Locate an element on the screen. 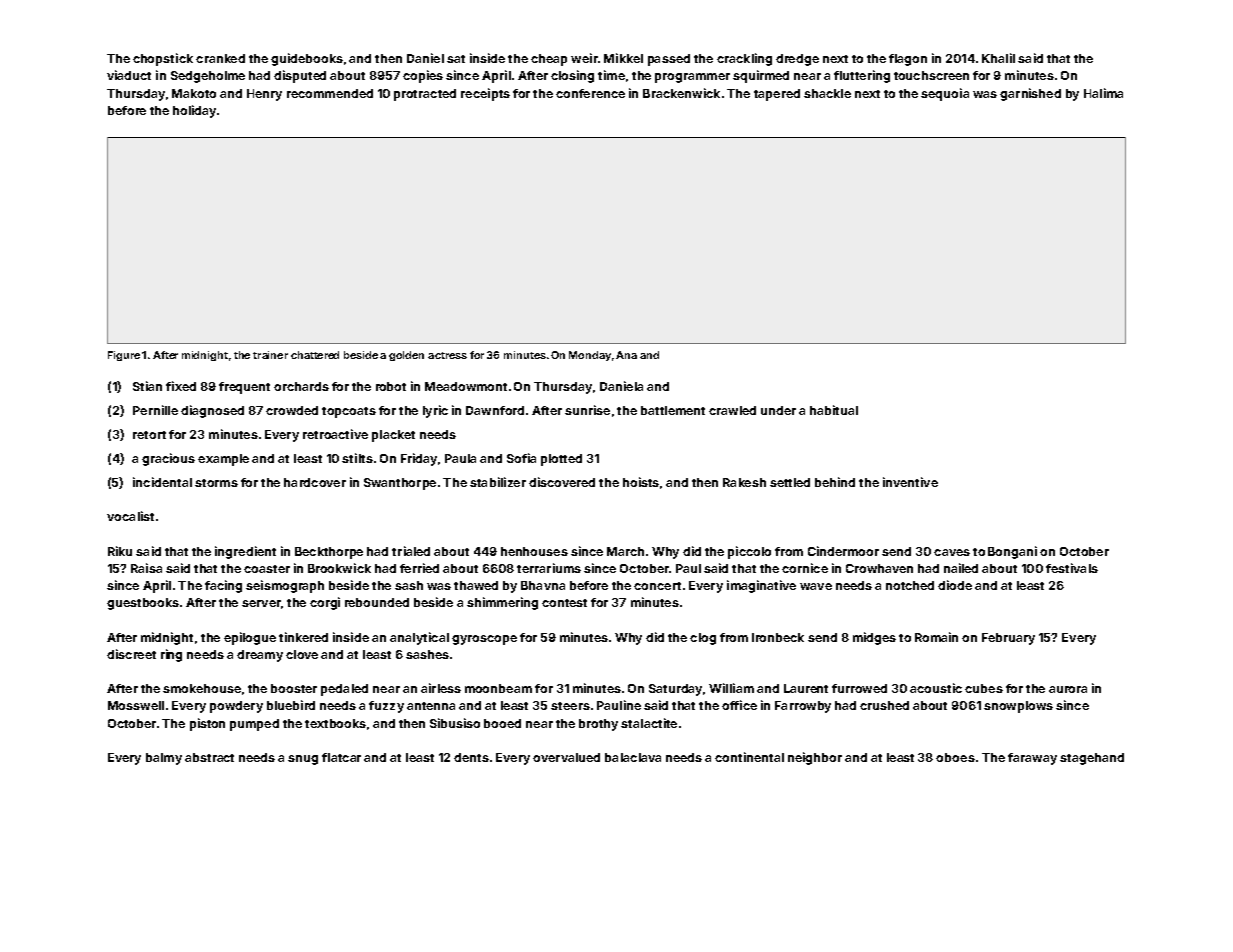 The height and width of the screenshot is (952, 1233). behind is located at coordinates (835, 482).
